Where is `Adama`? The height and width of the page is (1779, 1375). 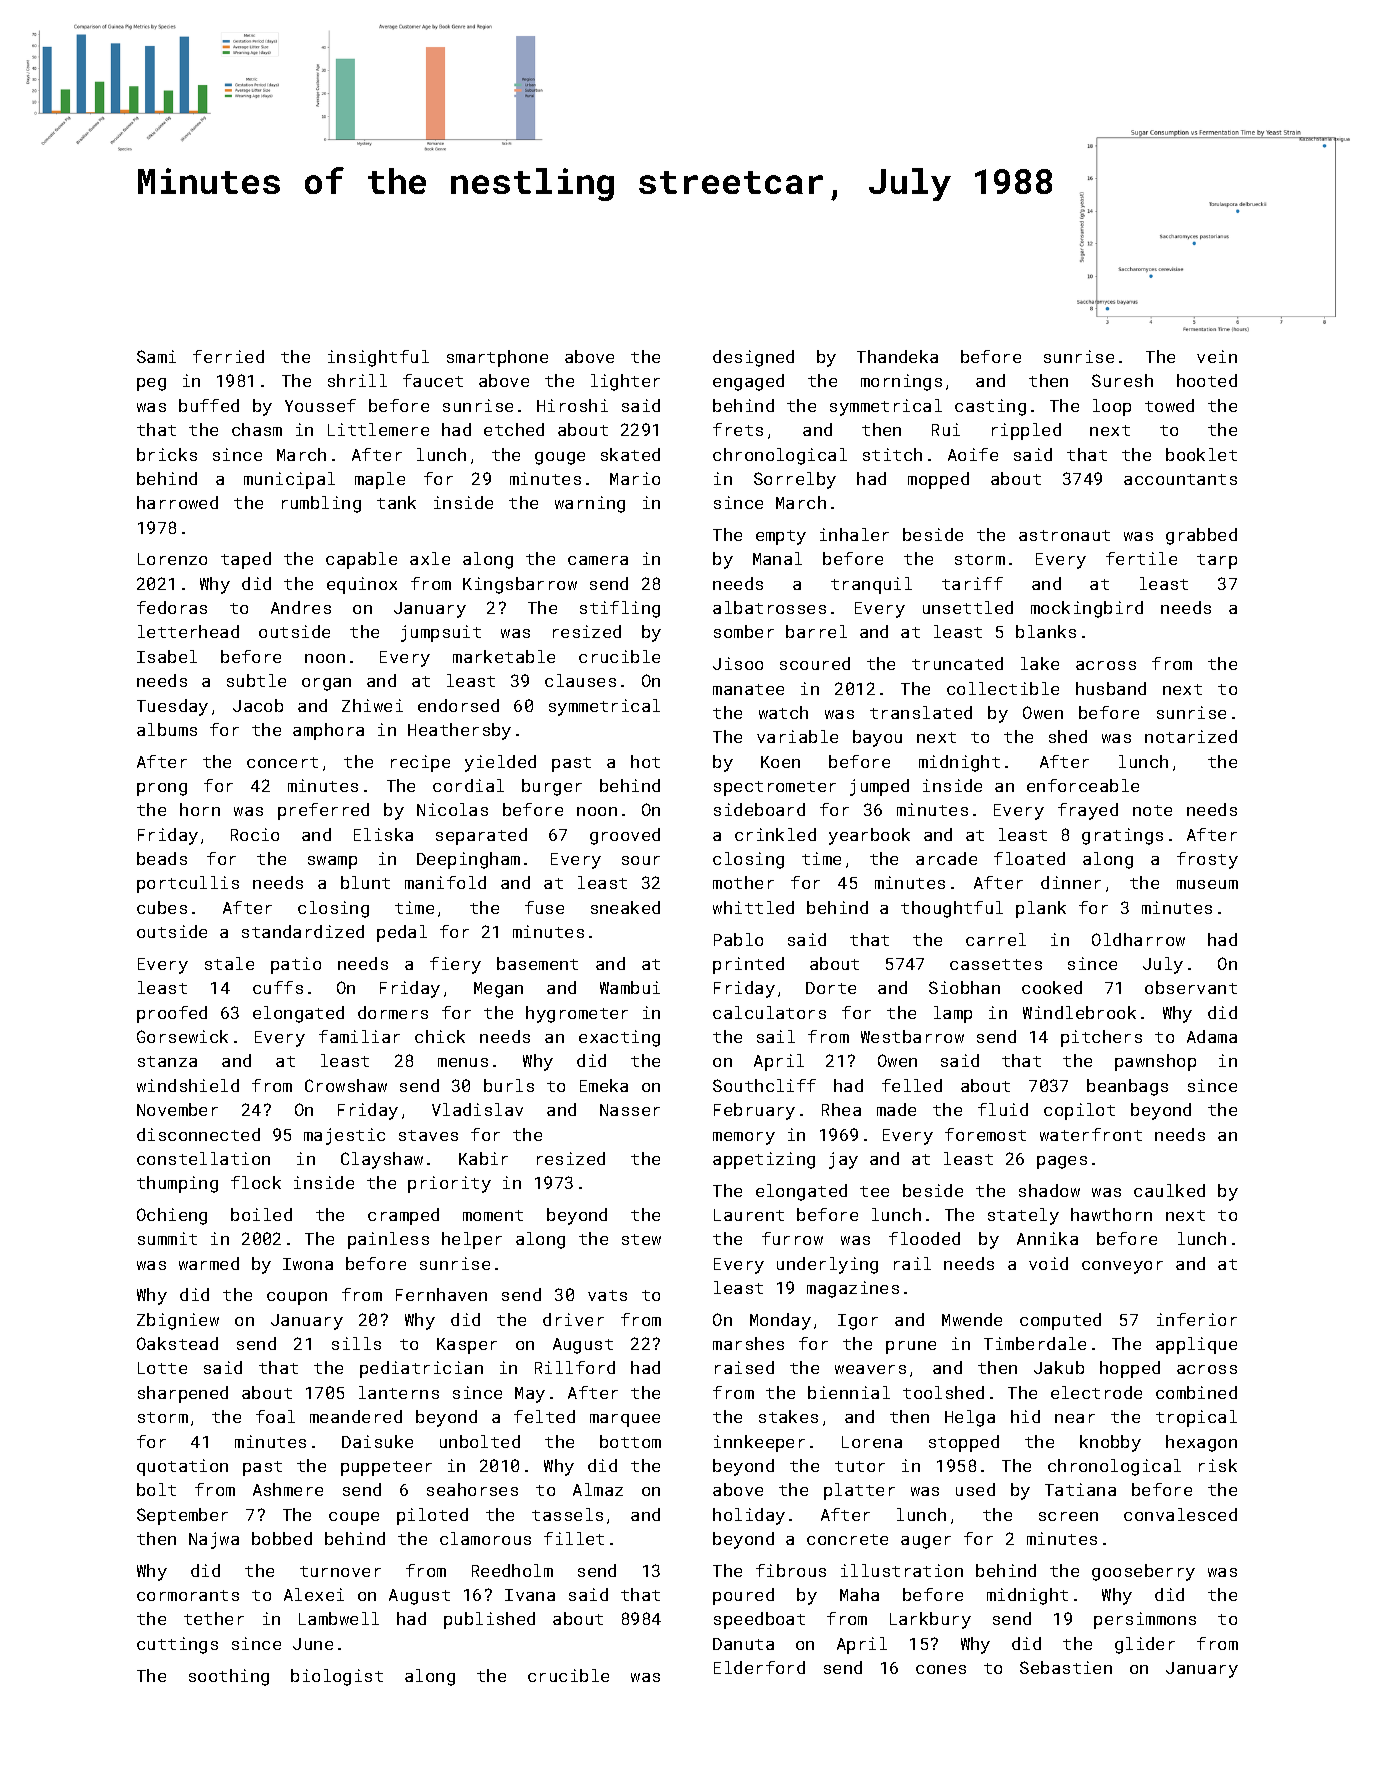
Adama is located at coordinates (1212, 1036).
